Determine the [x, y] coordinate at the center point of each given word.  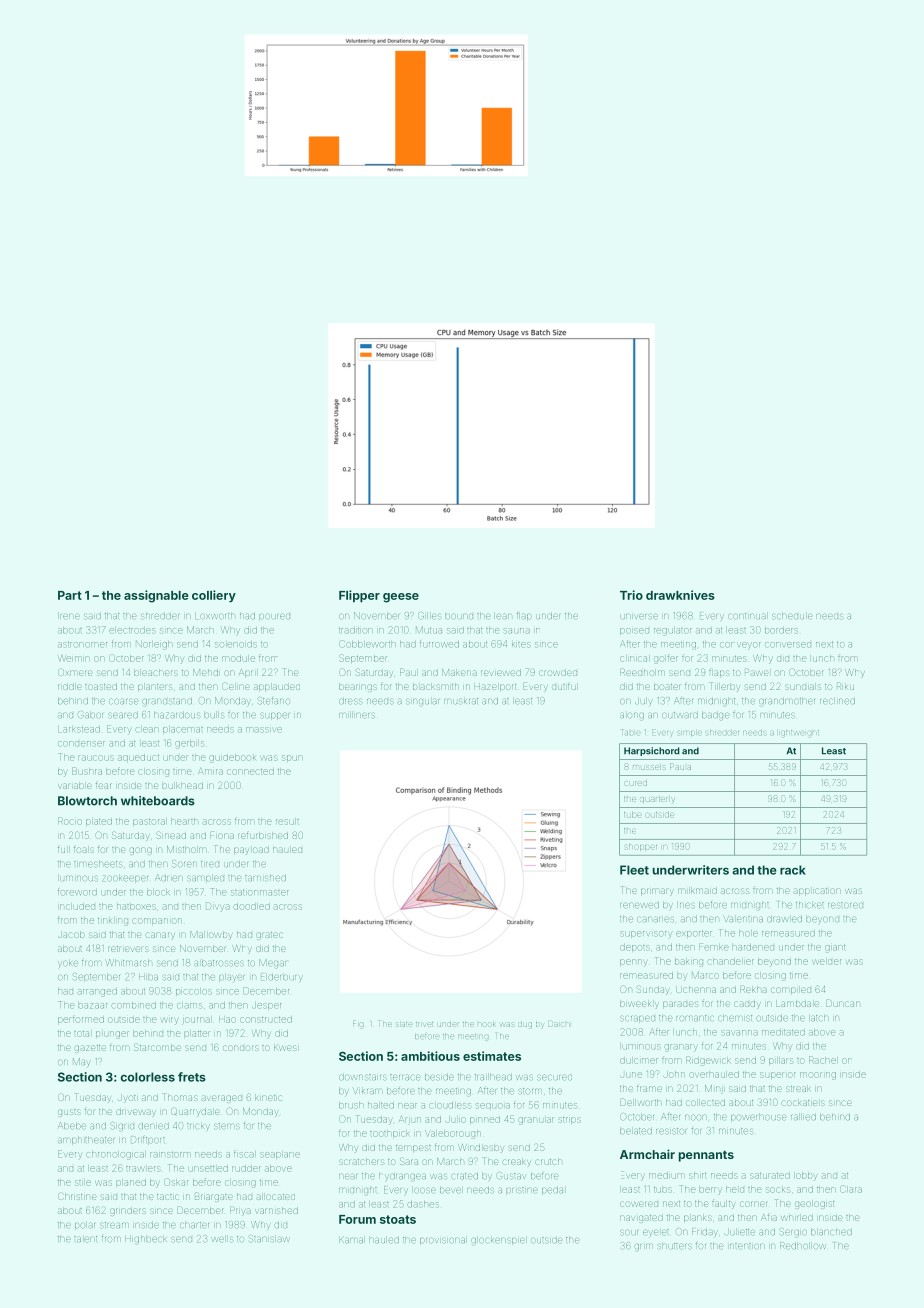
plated [99, 822]
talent [85, 1239]
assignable [156, 596]
